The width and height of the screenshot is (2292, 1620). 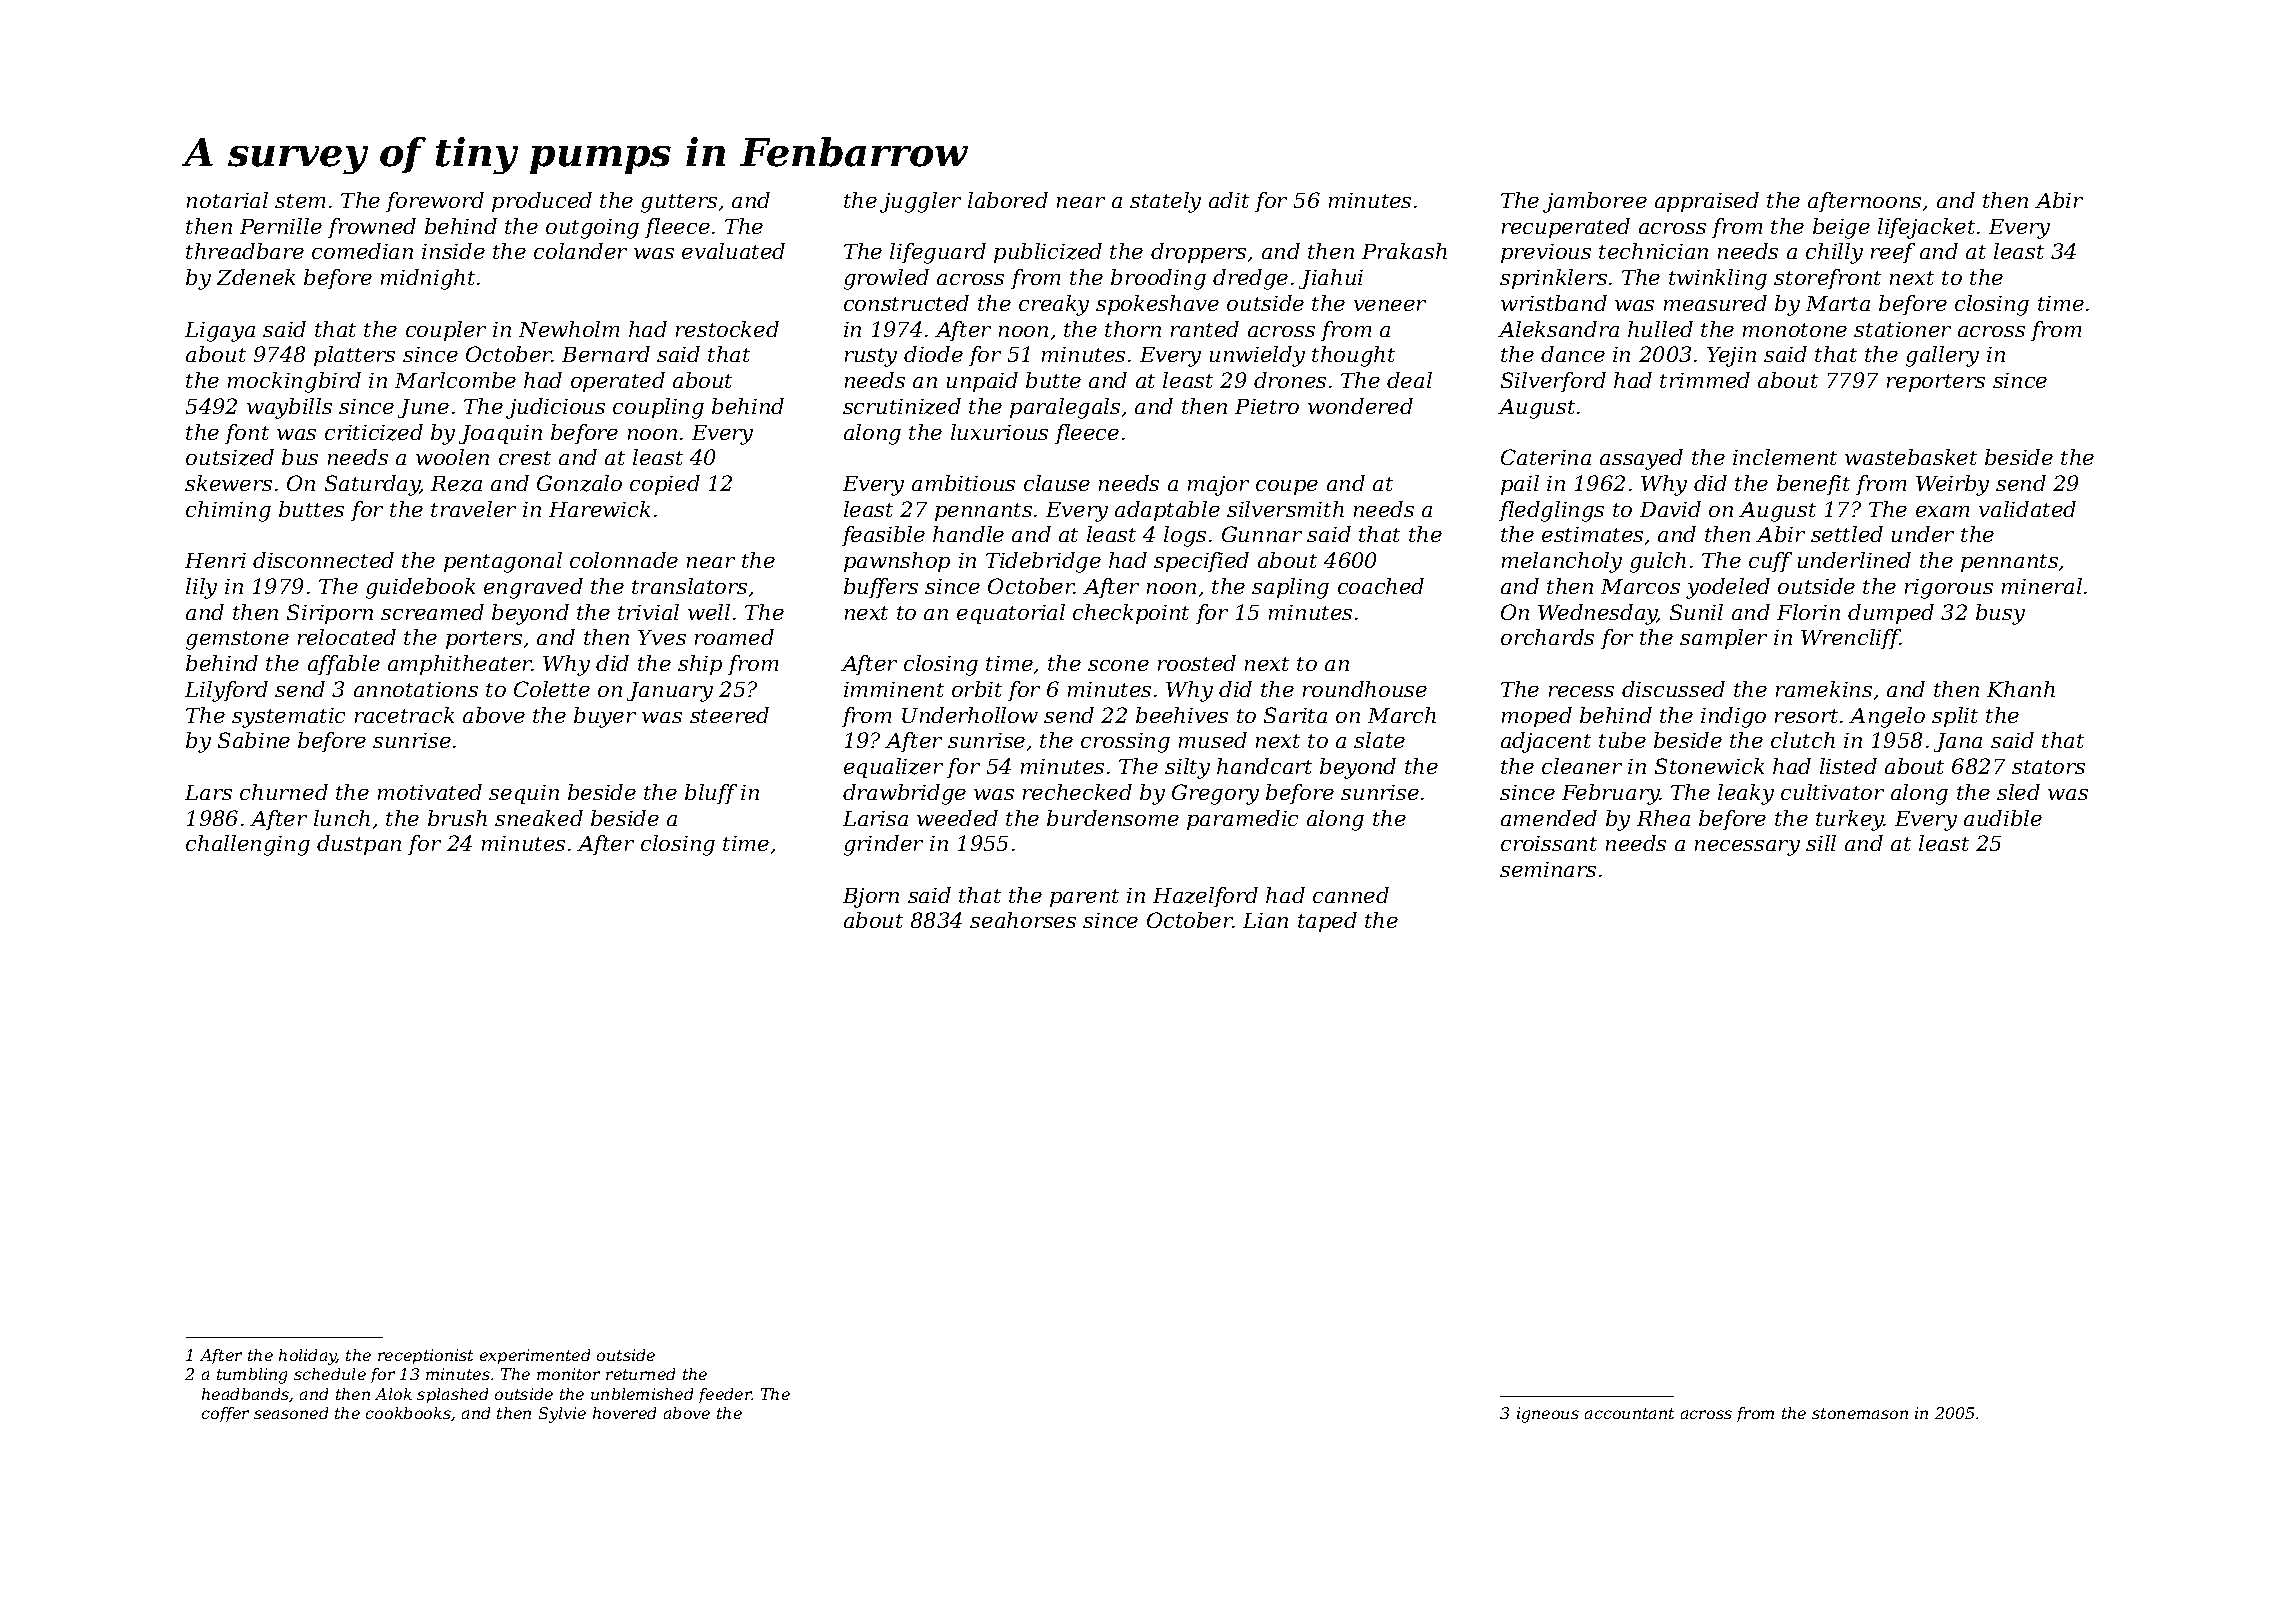 What do you see at coordinates (725, 1395) in the screenshot?
I see `feeder` at bounding box center [725, 1395].
